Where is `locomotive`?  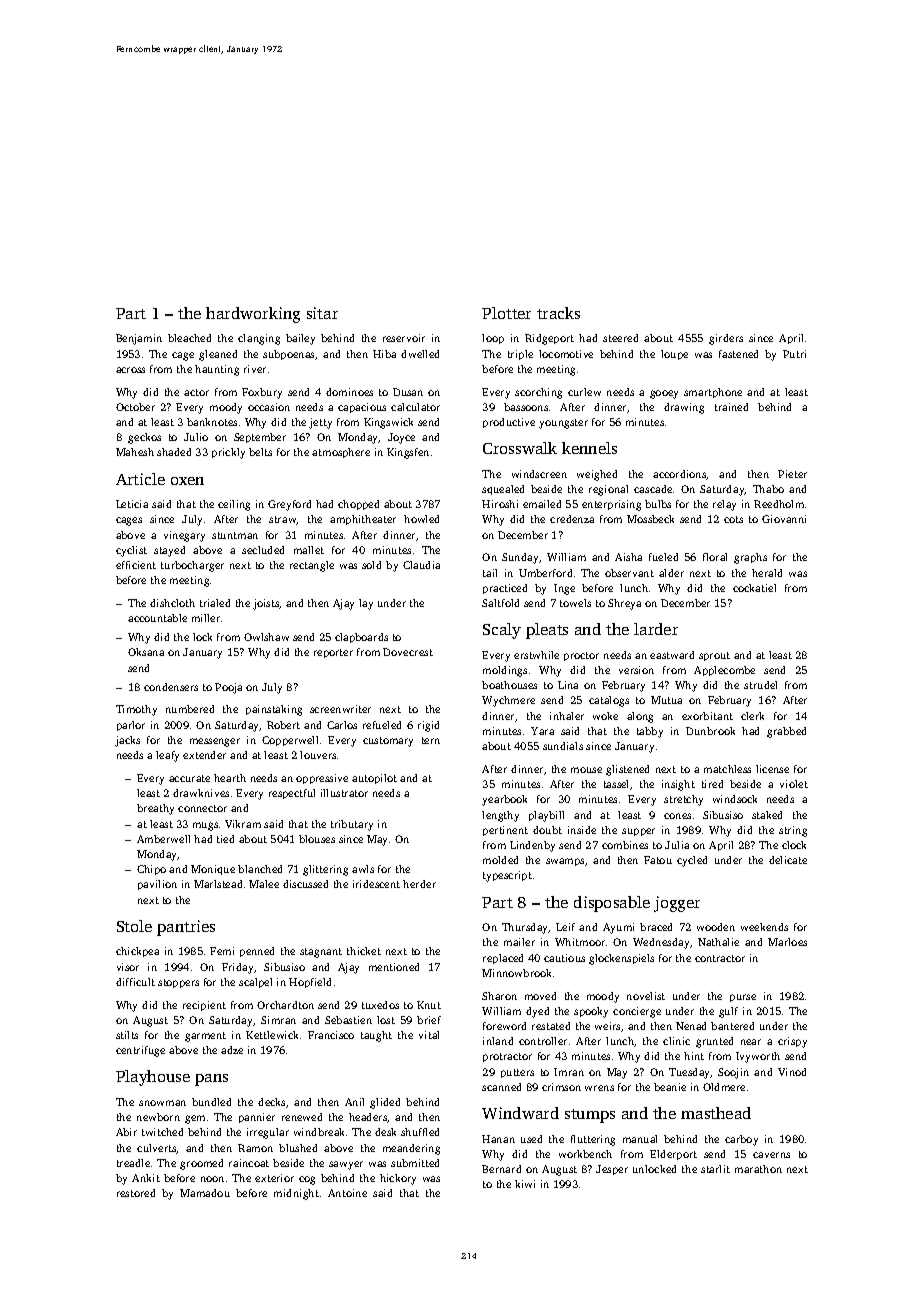
locomotive is located at coordinates (566, 354).
